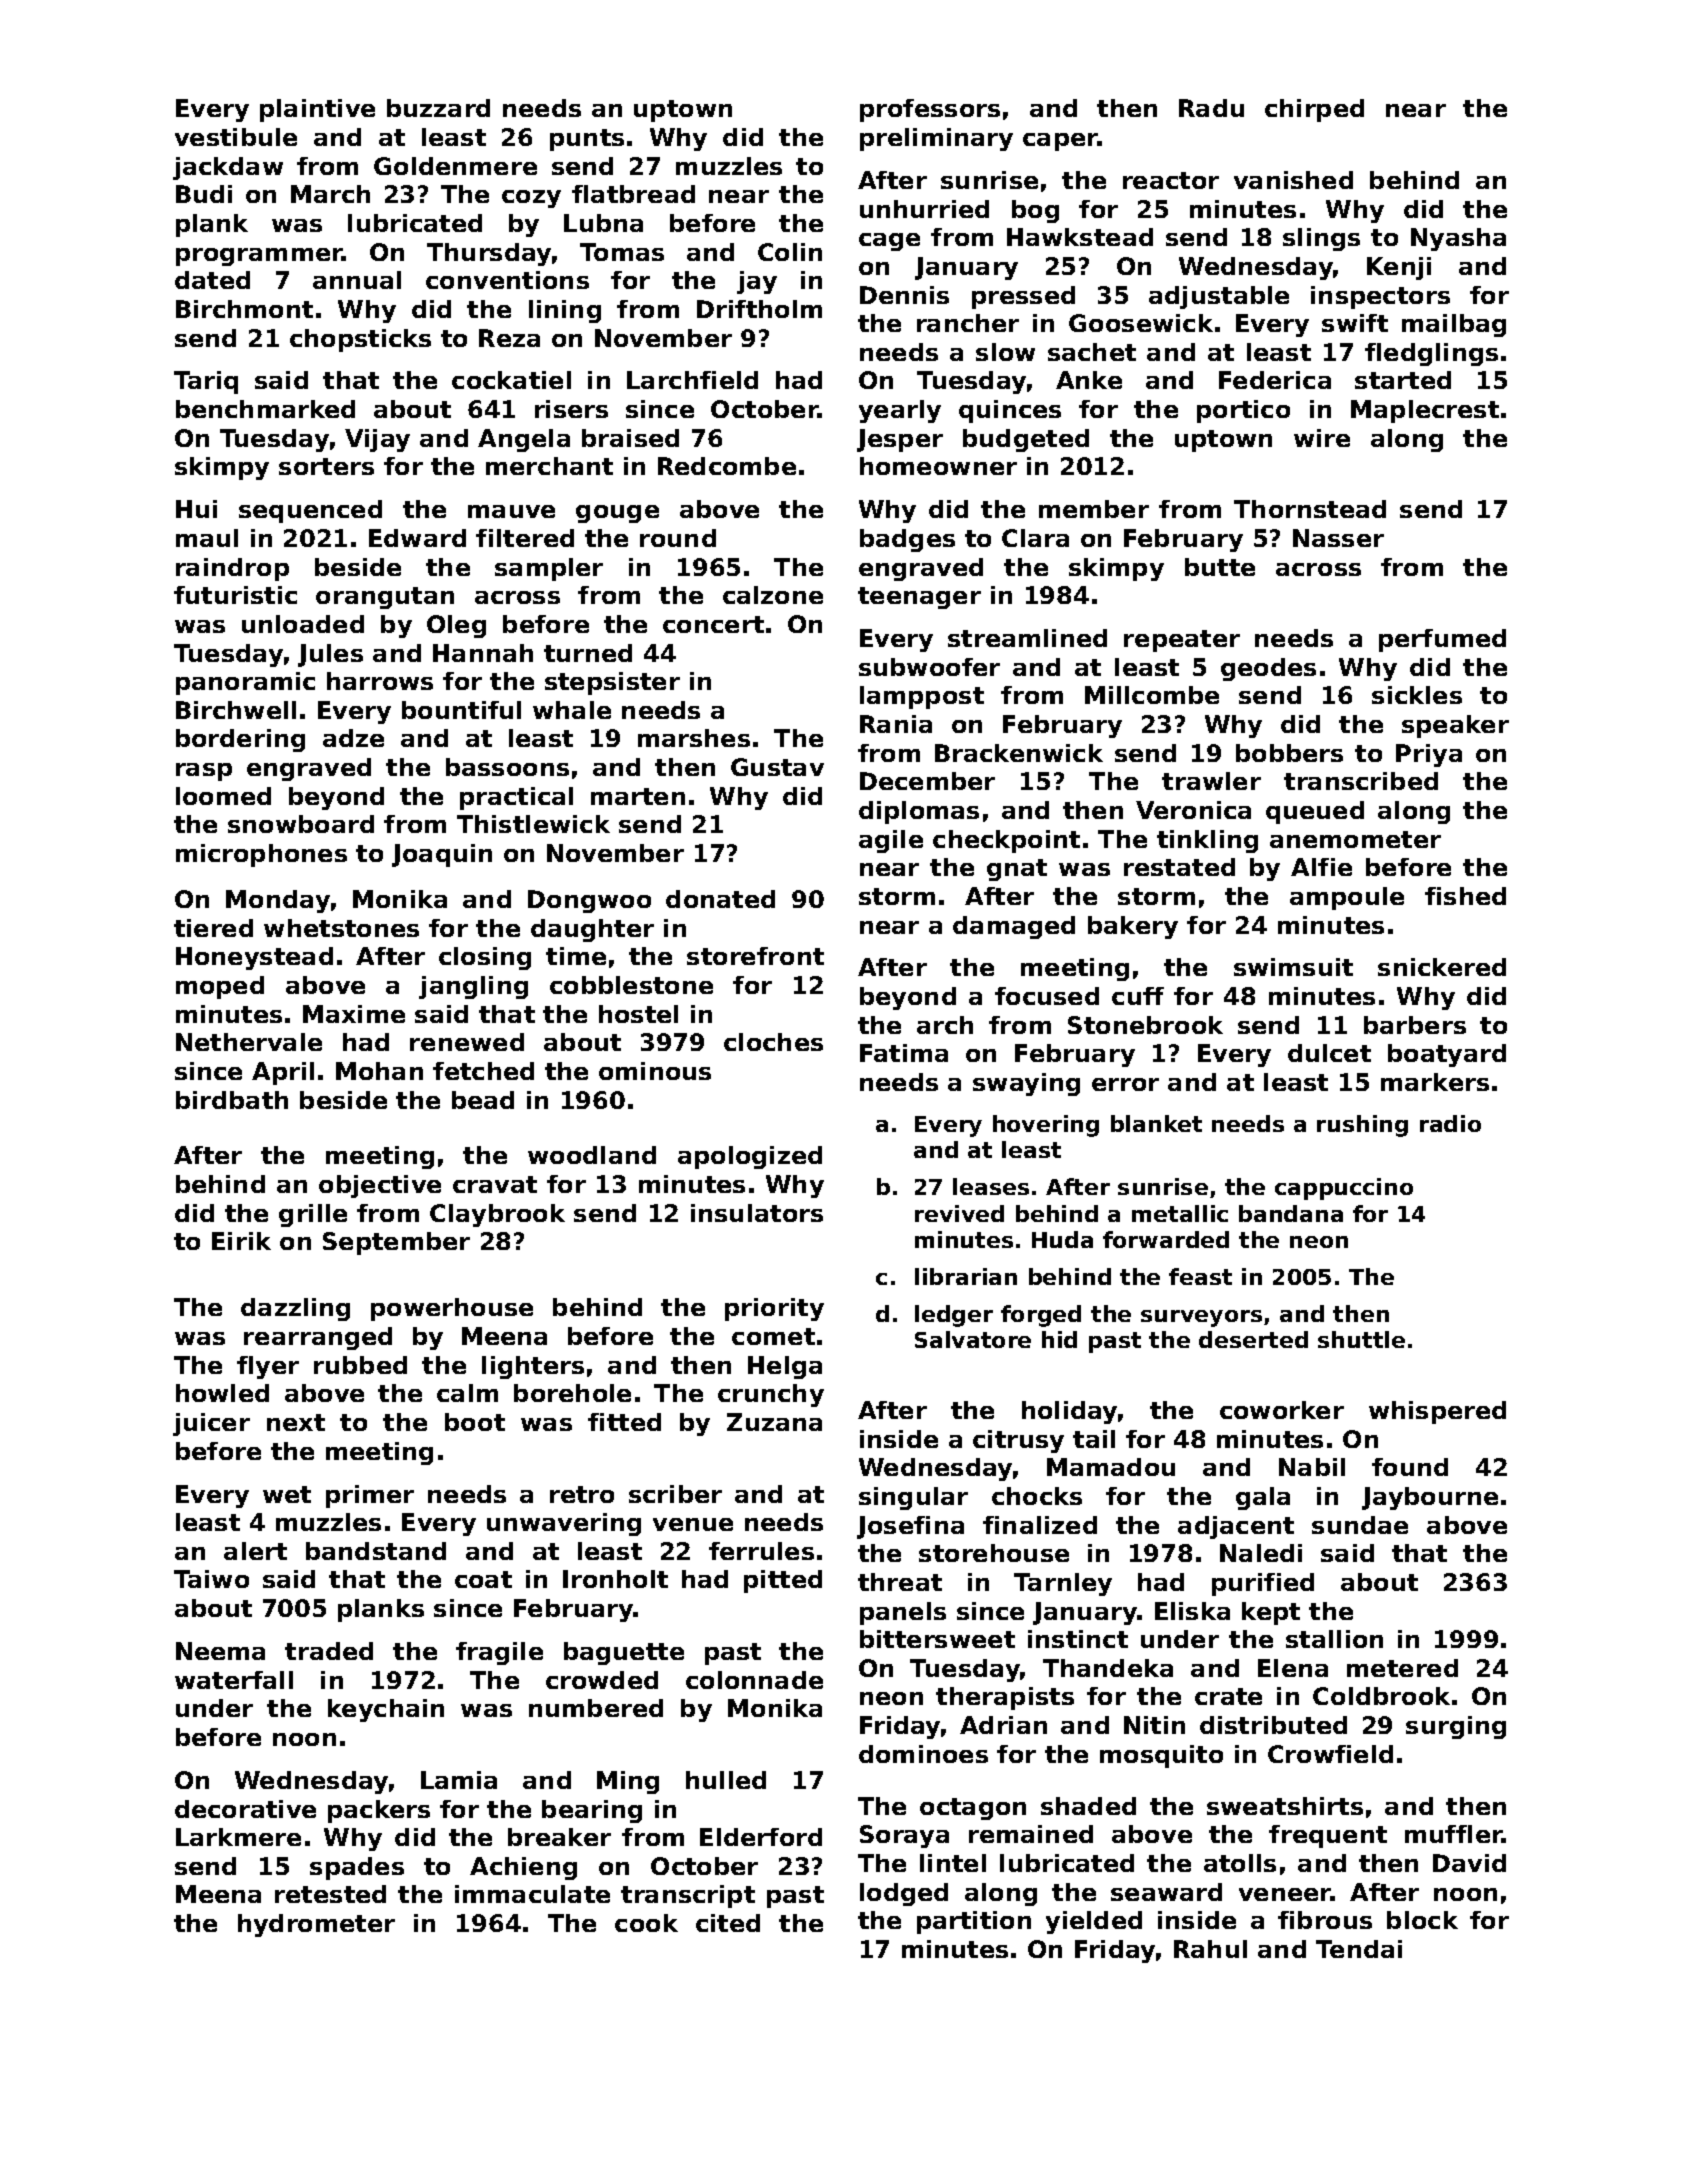 The image size is (1683, 2178). Describe the element at coordinates (1088, 1806) in the screenshot. I see `shaded` at that location.
